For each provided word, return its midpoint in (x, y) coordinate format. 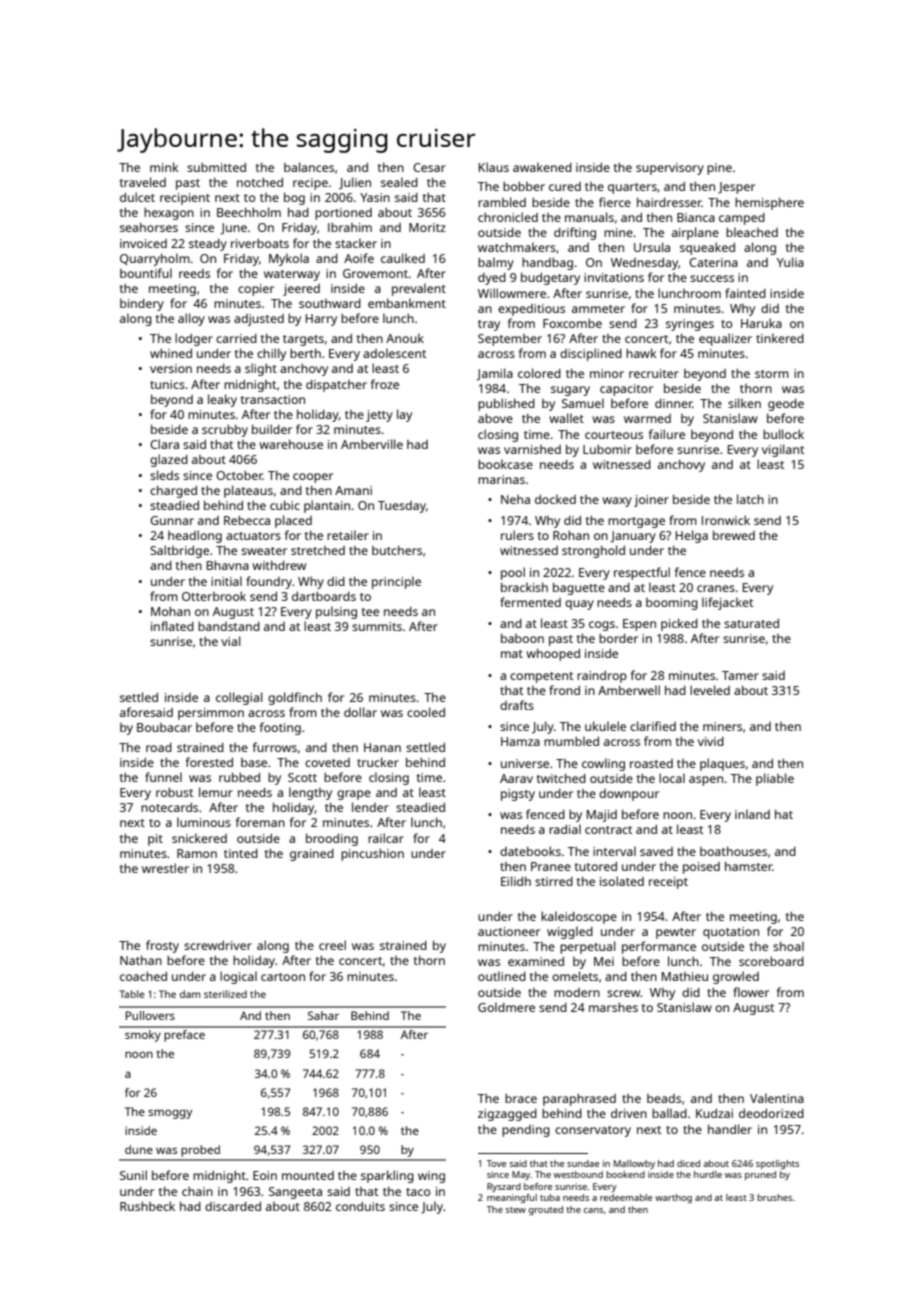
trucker (378, 762)
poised (701, 868)
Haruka (761, 323)
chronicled (508, 217)
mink (164, 167)
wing (431, 1177)
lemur (216, 792)
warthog (673, 1198)
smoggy (170, 1114)
